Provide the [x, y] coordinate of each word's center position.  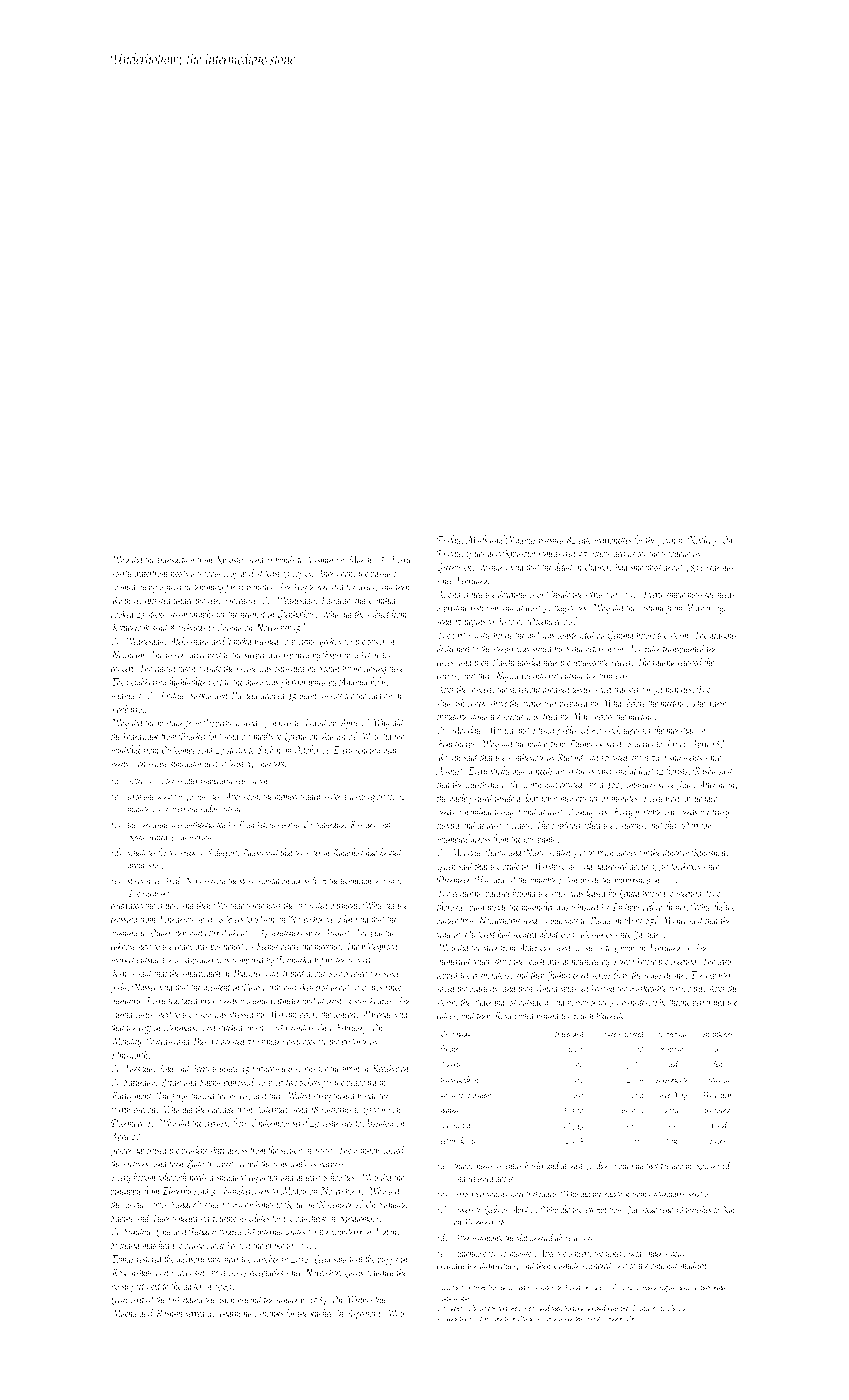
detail [564, 566]
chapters [270, 764]
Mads [477, 539]
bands [285, 559]
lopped [448, 976]
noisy [120, 1287]
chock [478, 702]
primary [270, 1043]
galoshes [564, 921]
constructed [576, 634]
